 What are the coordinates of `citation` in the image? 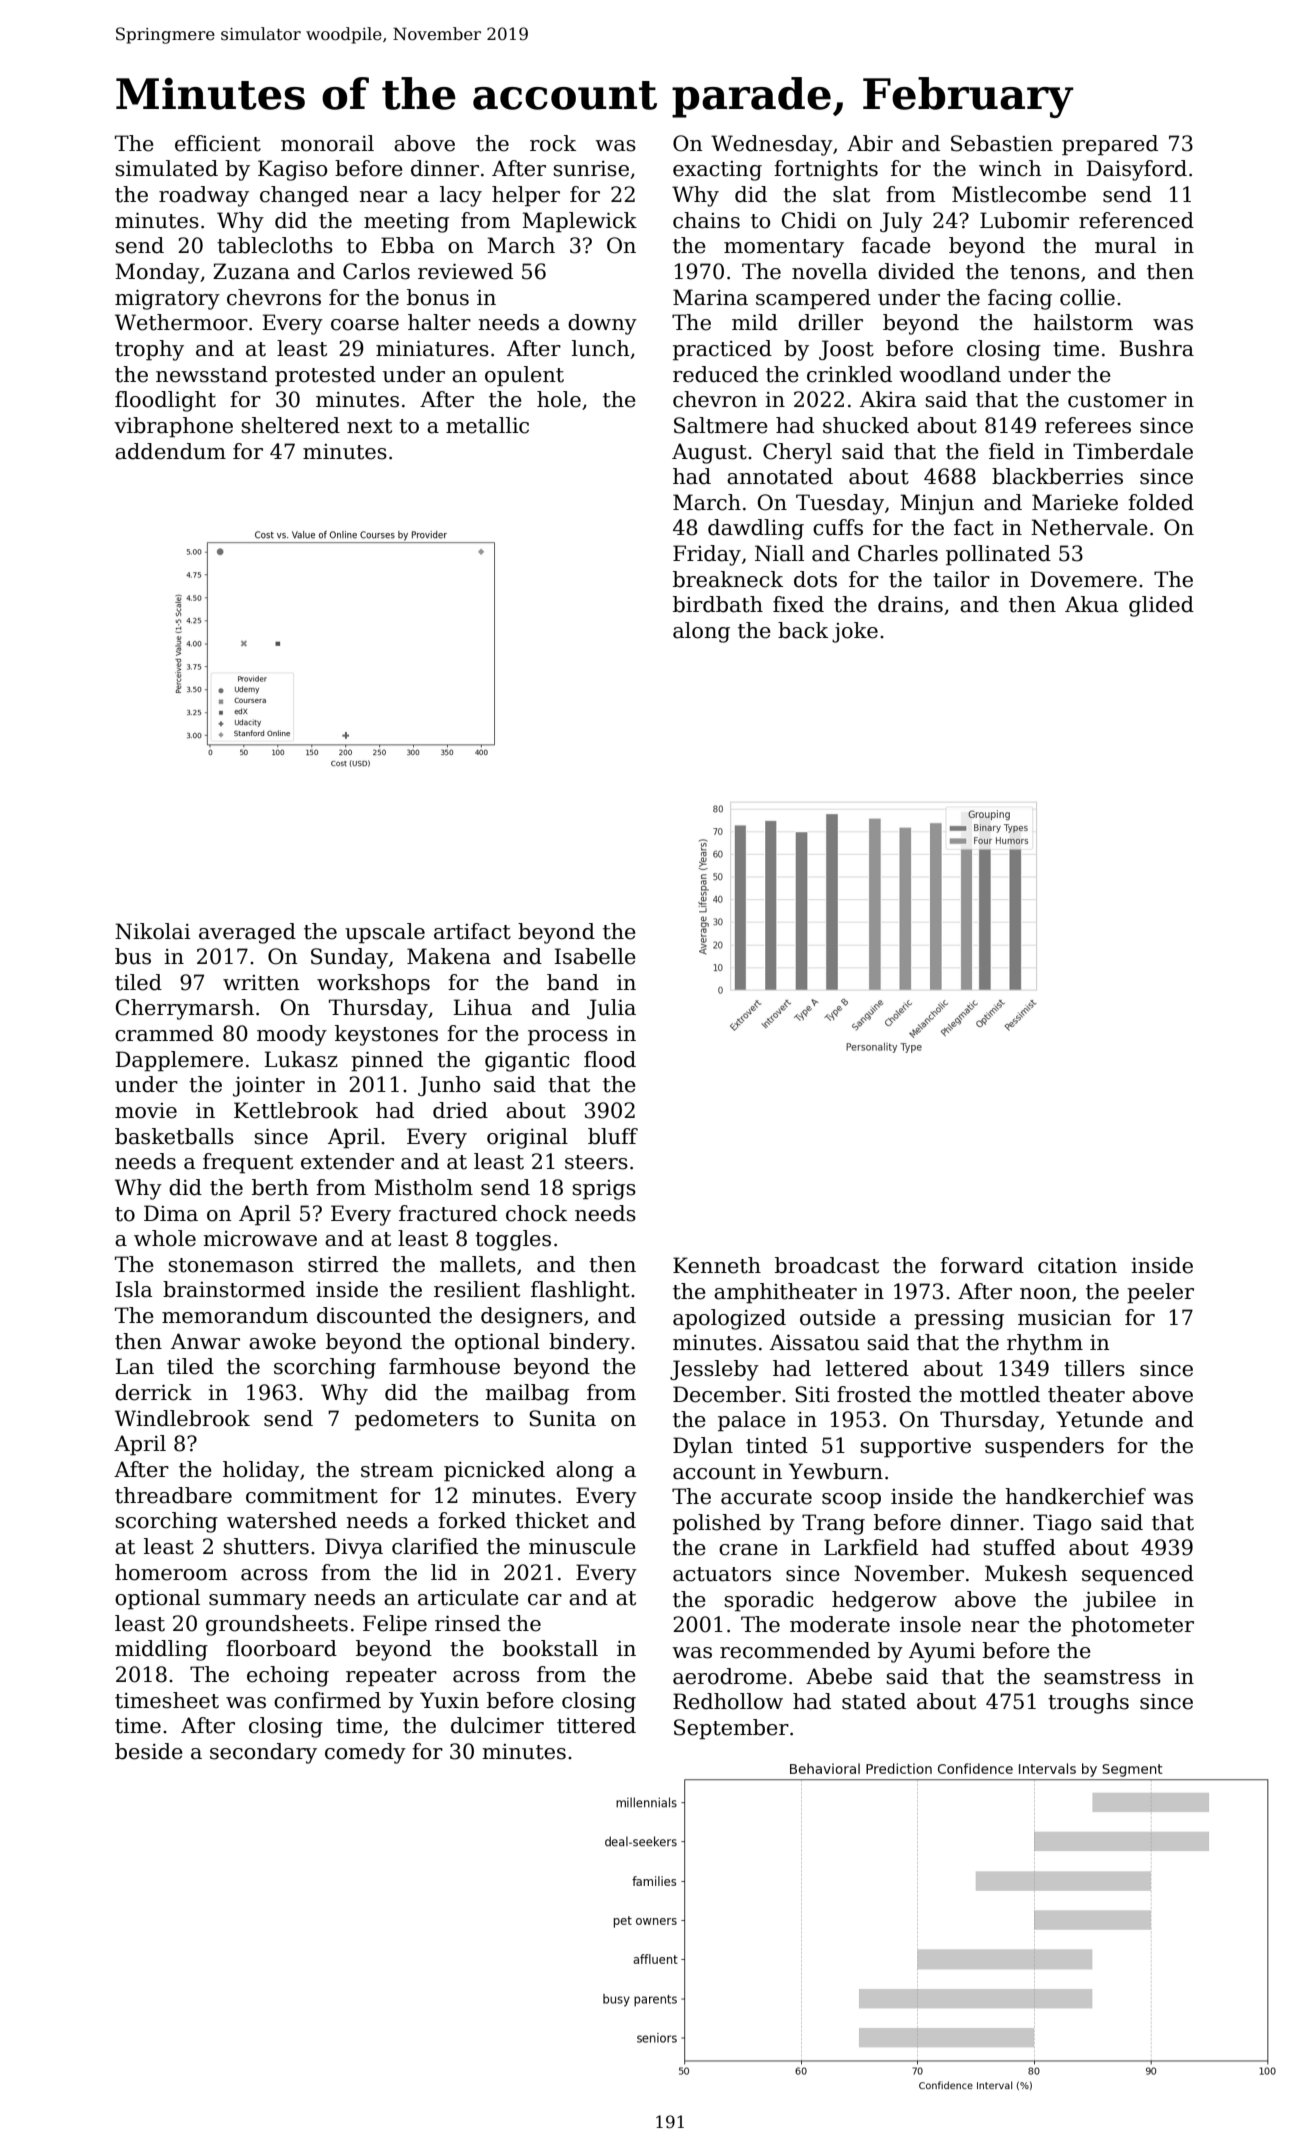 It's located at (1077, 1266).
